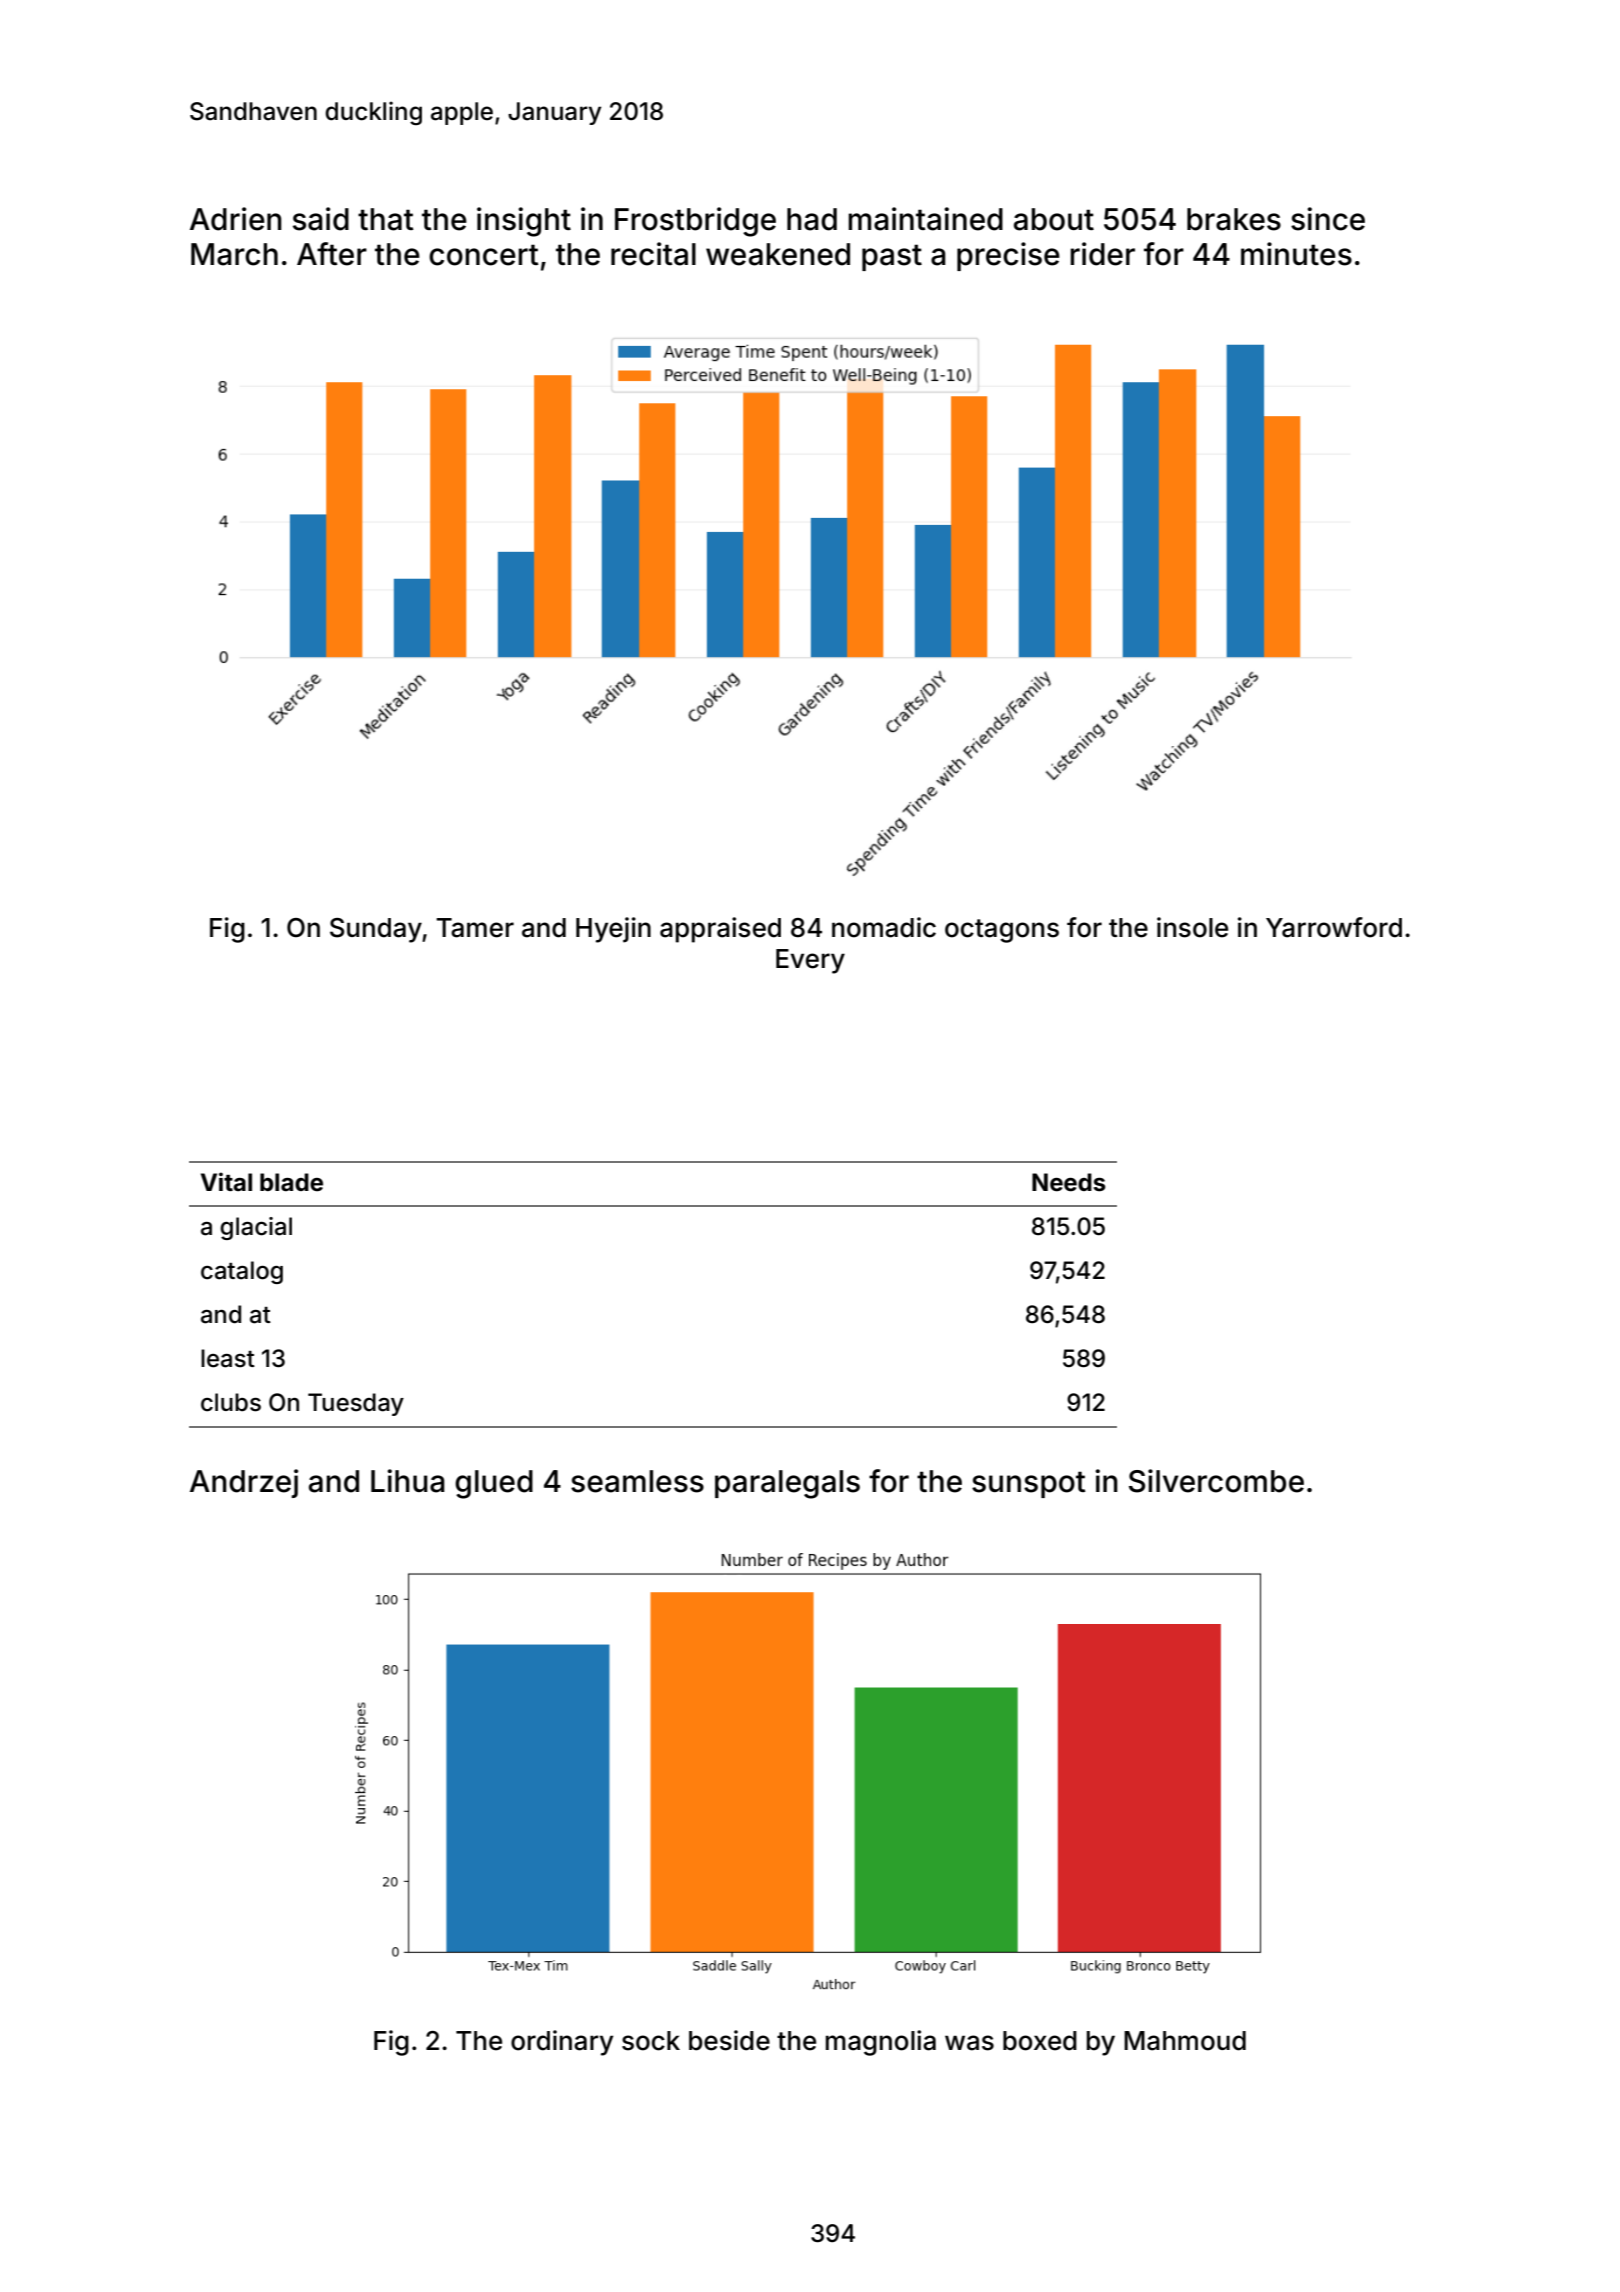  Describe the element at coordinates (484, 255) in the document. I see `concert` at that location.
